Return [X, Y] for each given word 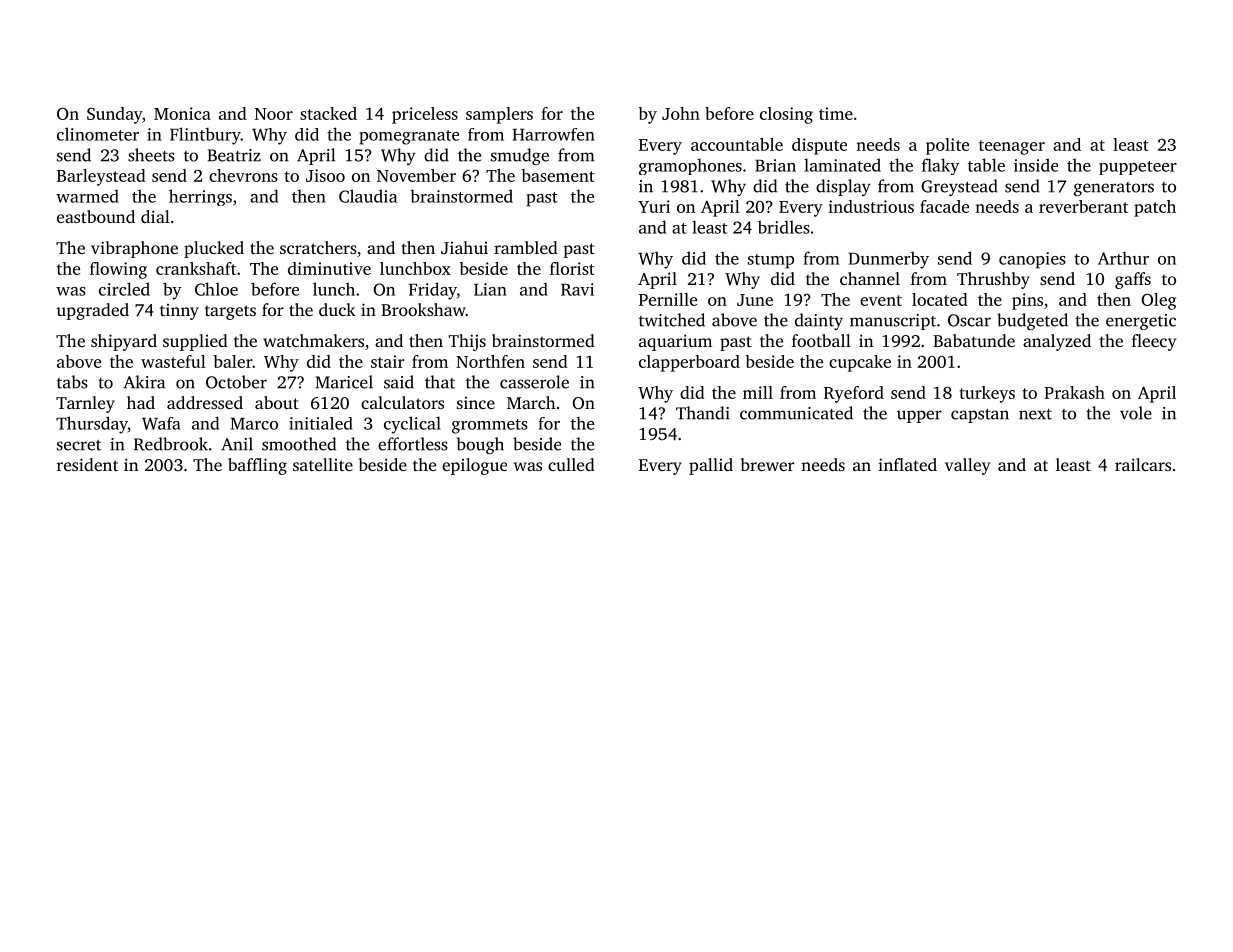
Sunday [114, 115]
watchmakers [313, 340]
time [836, 113]
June [755, 300]
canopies [1032, 260]
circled [124, 289]
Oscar [969, 320]
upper [919, 416]
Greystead [959, 187]
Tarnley [85, 404]
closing [786, 115]
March [531, 402]
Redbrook [171, 444]
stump [771, 261]
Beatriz [234, 155]
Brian [775, 165]
